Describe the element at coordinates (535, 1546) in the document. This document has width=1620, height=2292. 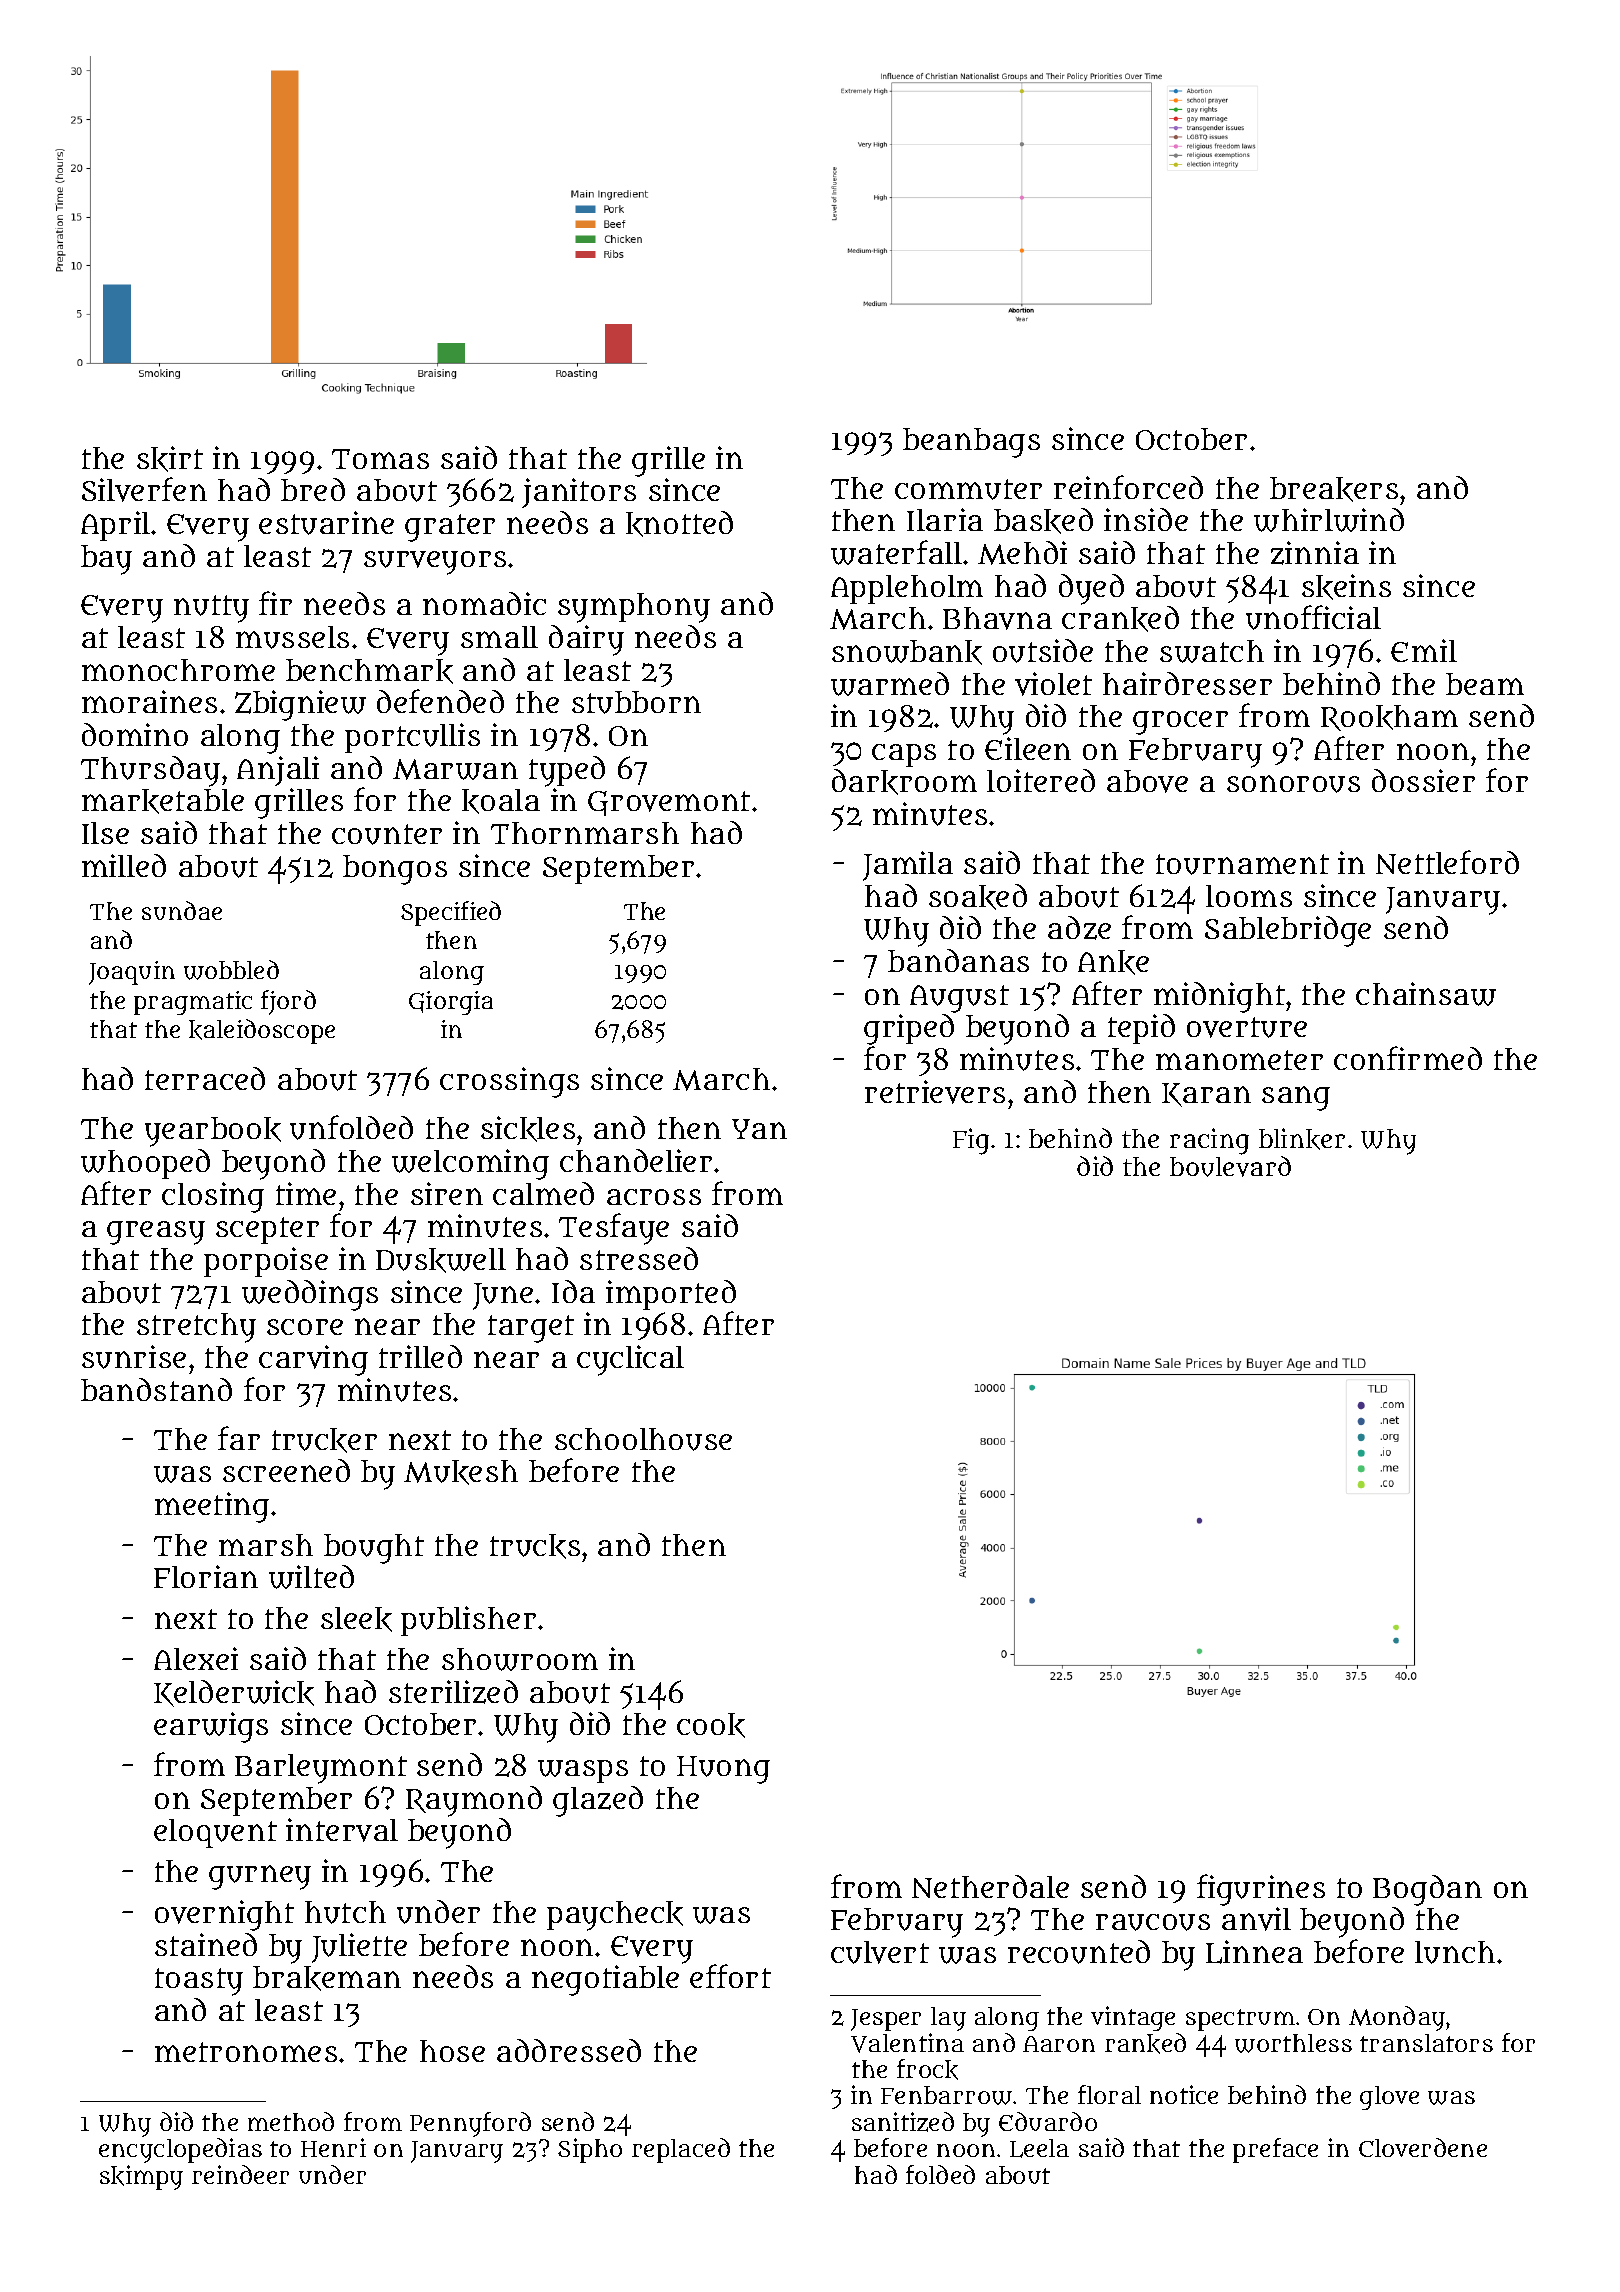
I see `trucks` at that location.
